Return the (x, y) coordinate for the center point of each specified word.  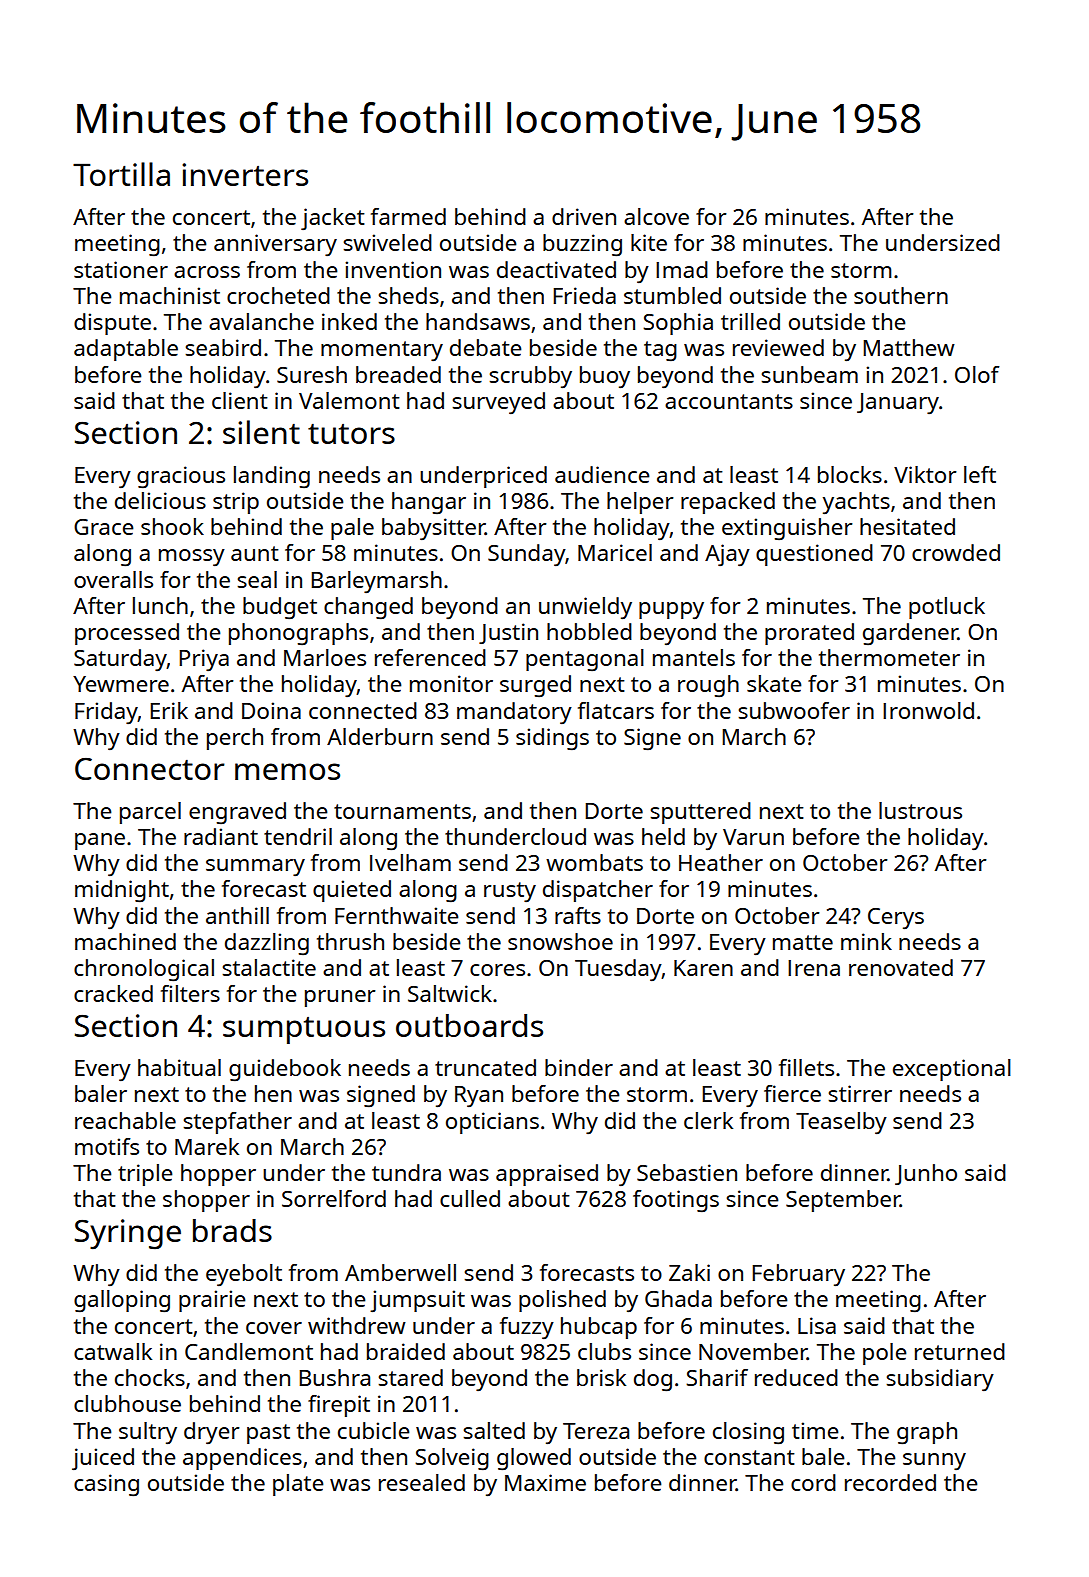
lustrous (920, 810)
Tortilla (121, 174)
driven (584, 216)
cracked (113, 993)
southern (901, 295)
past (268, 1434)
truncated (485, 1067)
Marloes (325, 657)
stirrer (860, 1093)
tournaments (402, 811)
